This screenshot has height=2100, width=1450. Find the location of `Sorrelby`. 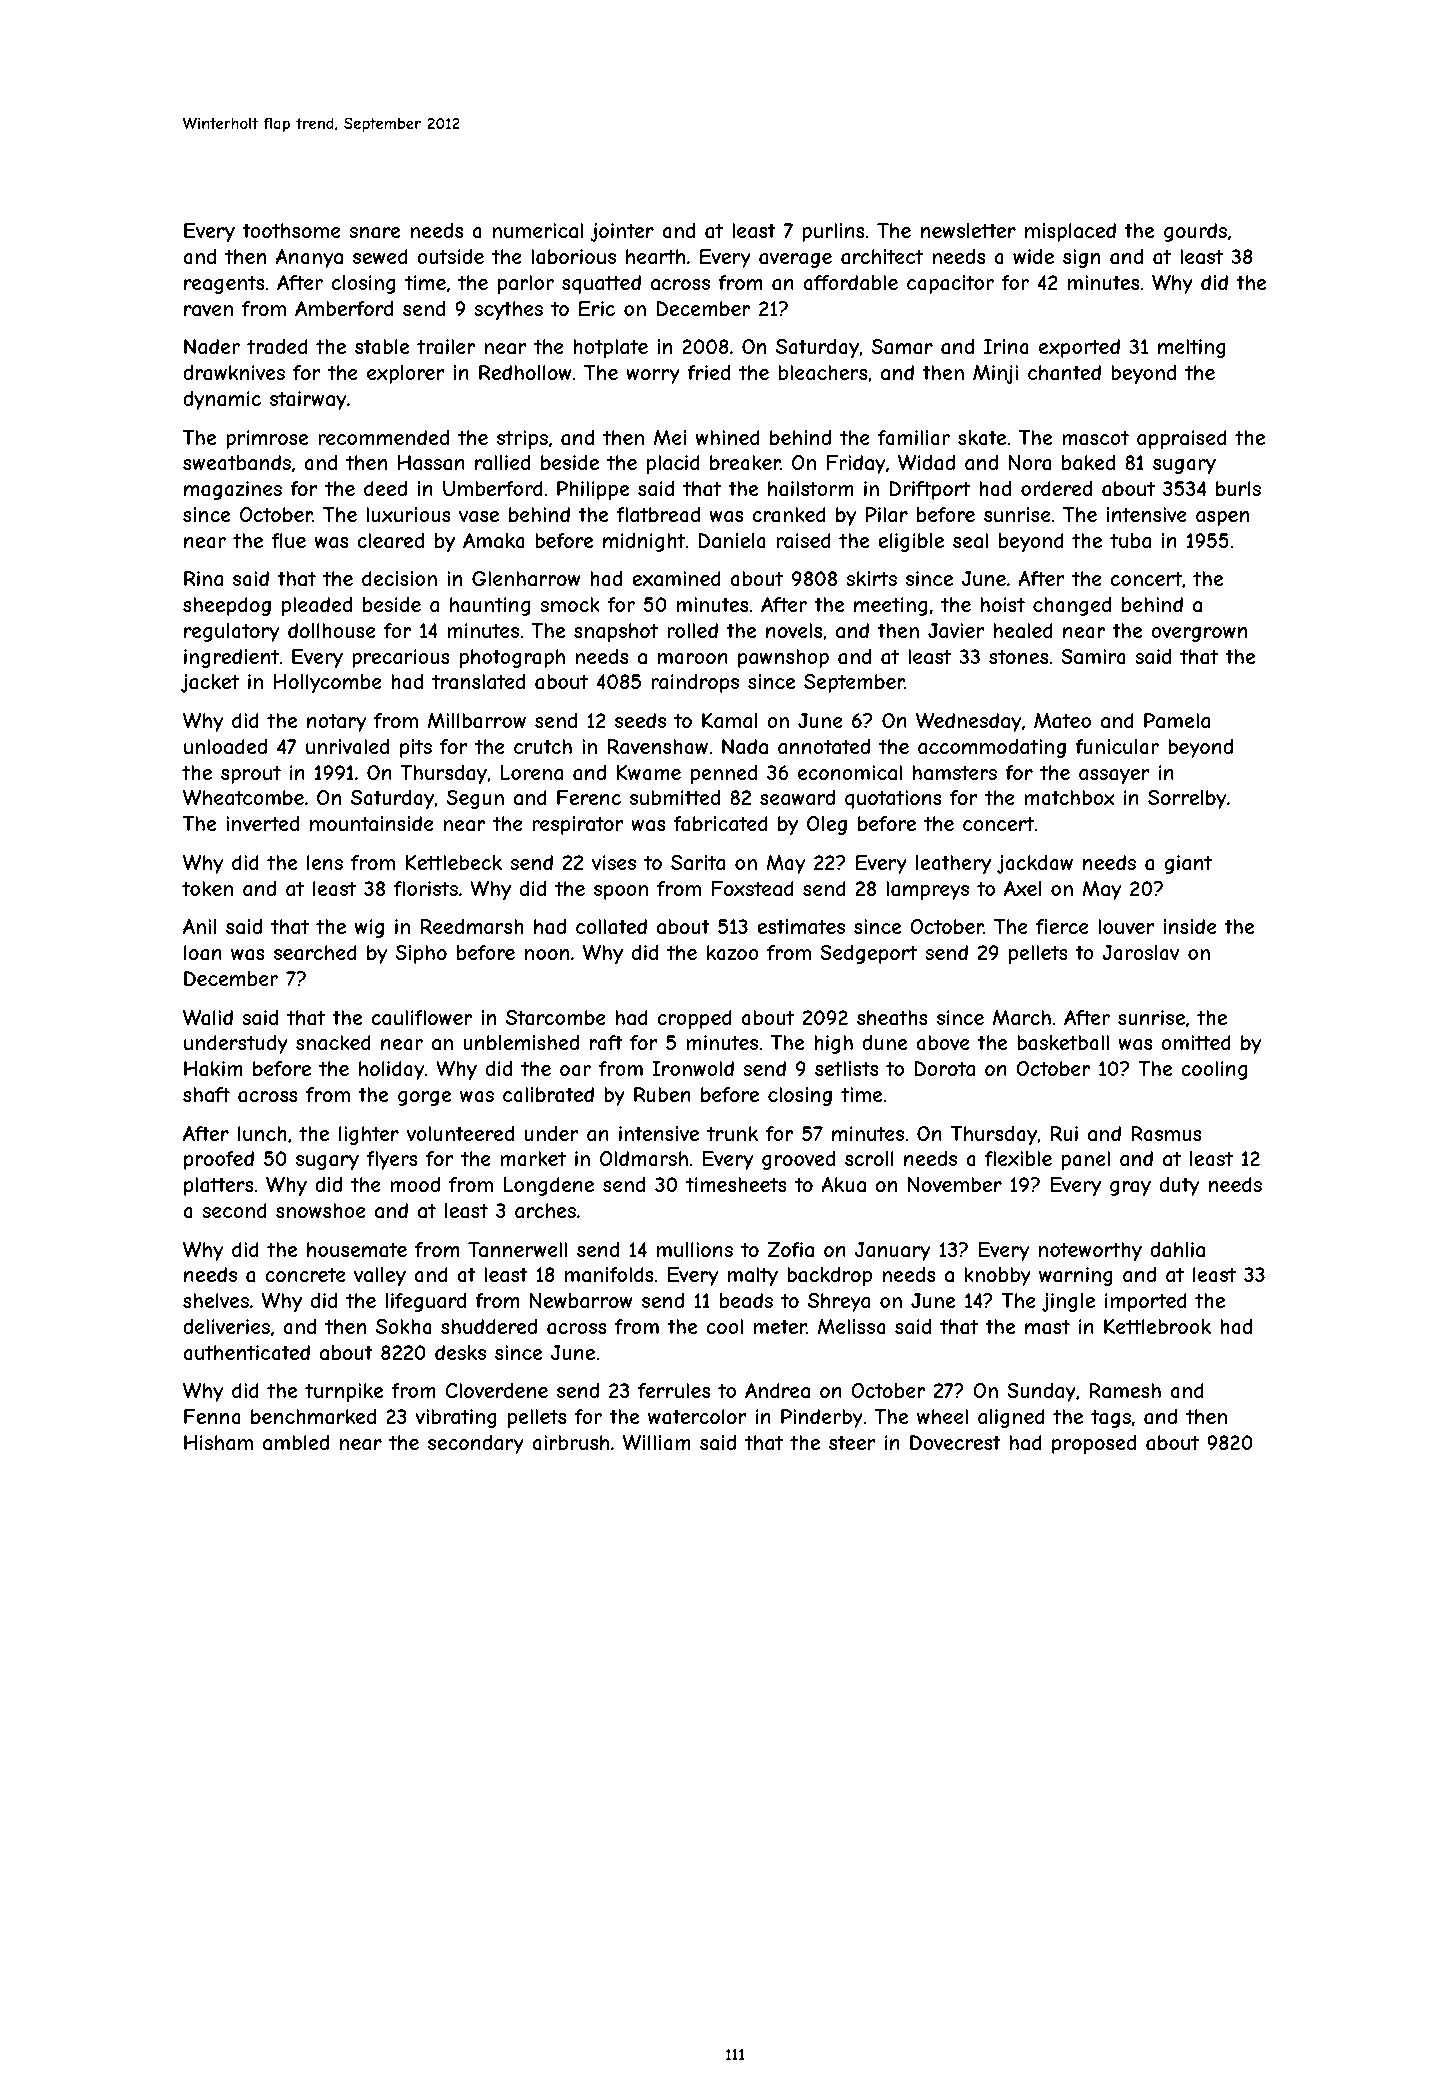

Sorrelby is located at coordinates (1187, 799).
